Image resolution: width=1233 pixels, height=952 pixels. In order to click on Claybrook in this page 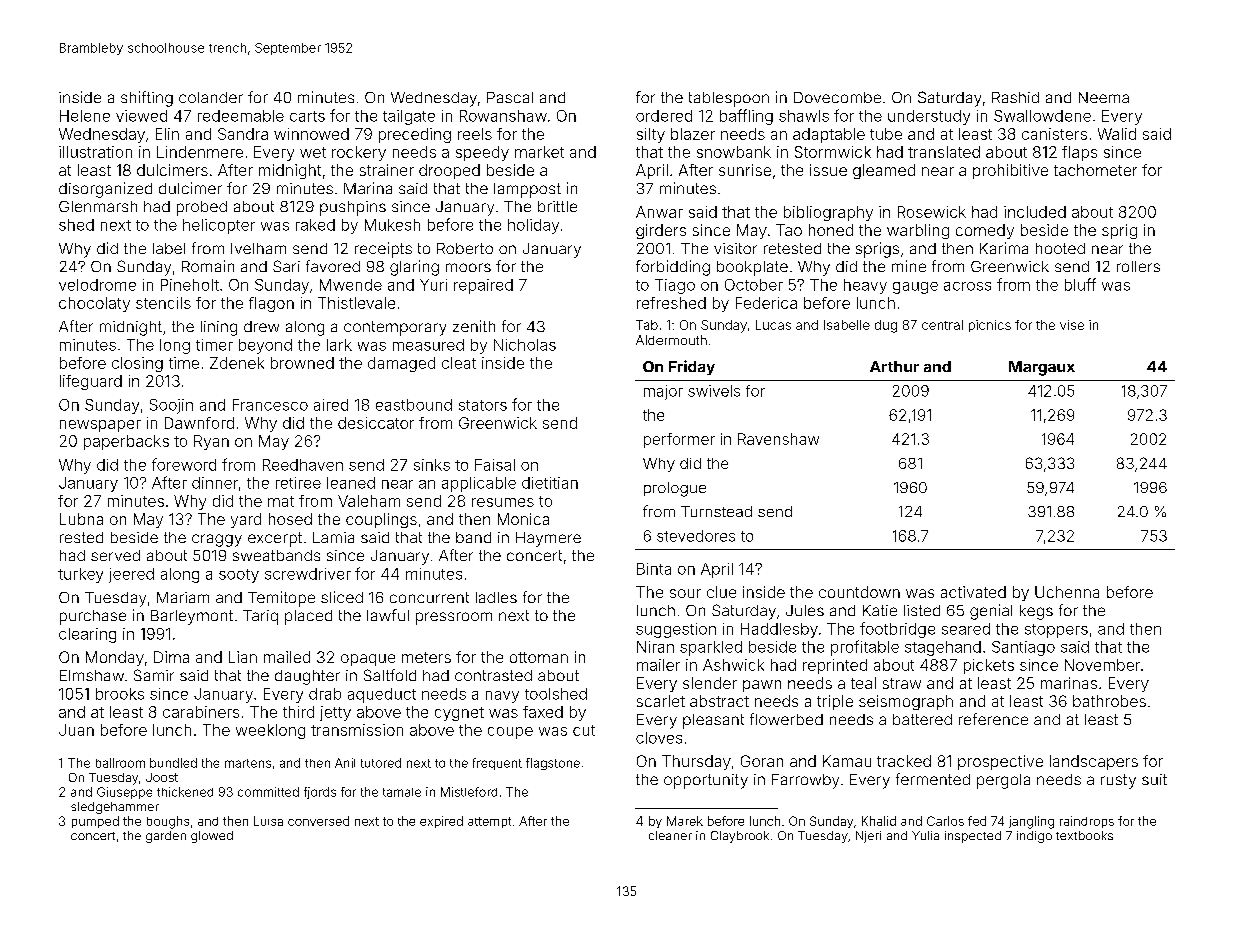, I will do `click(740, 837)`.
